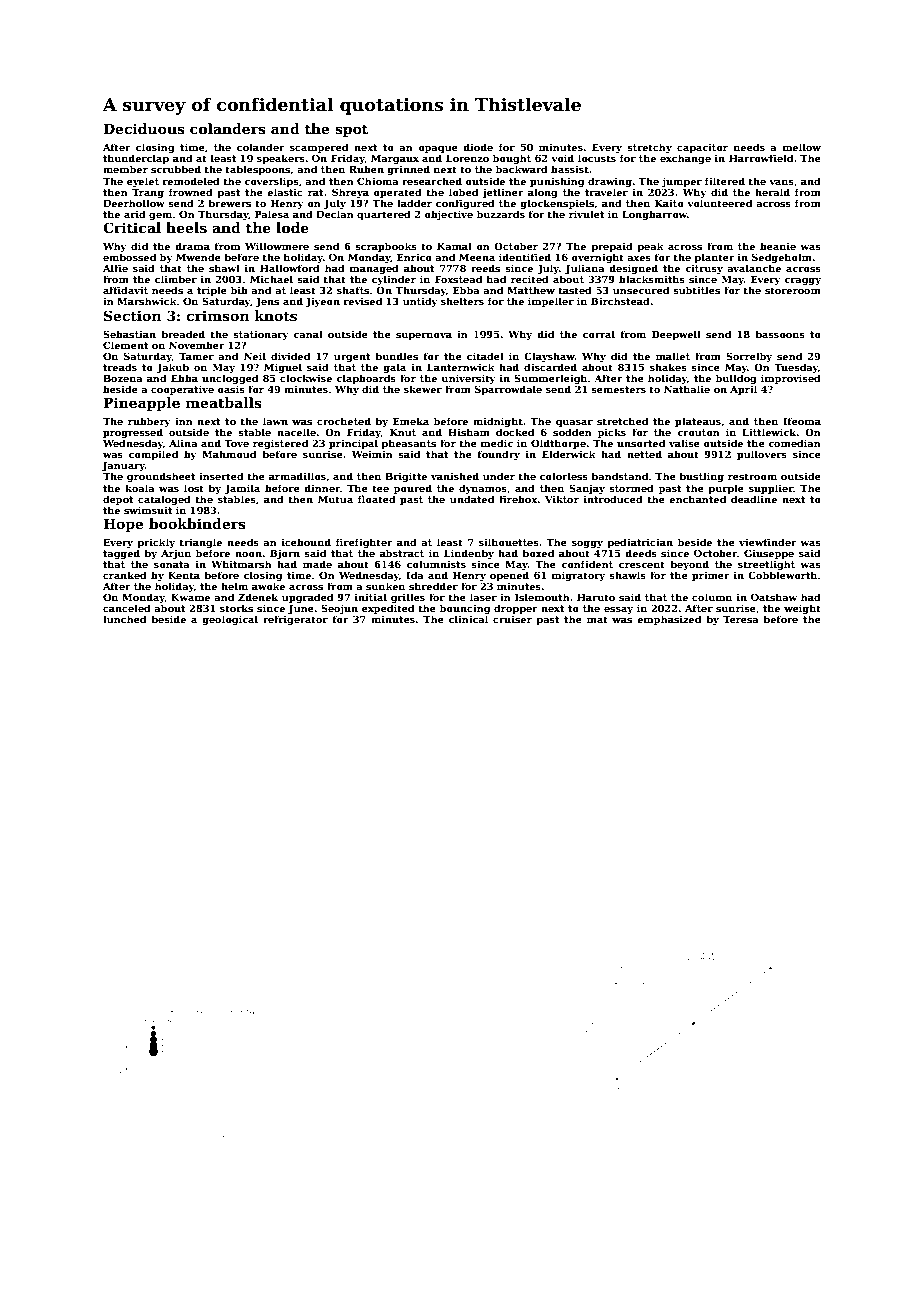 This screenshot has height=1308, width=924. I want to click on storks, so click(236, 608).
